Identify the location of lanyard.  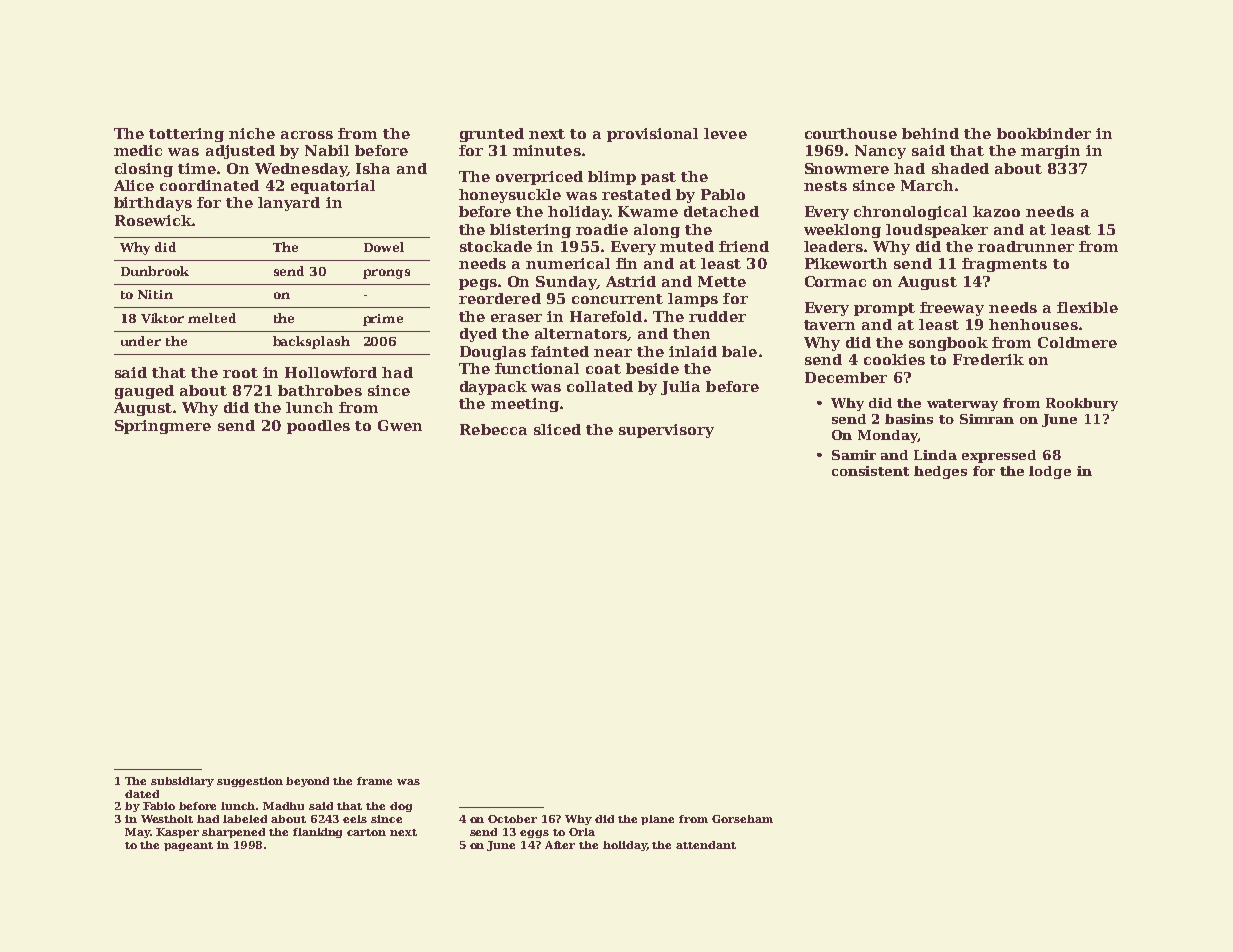
(289, 204).
